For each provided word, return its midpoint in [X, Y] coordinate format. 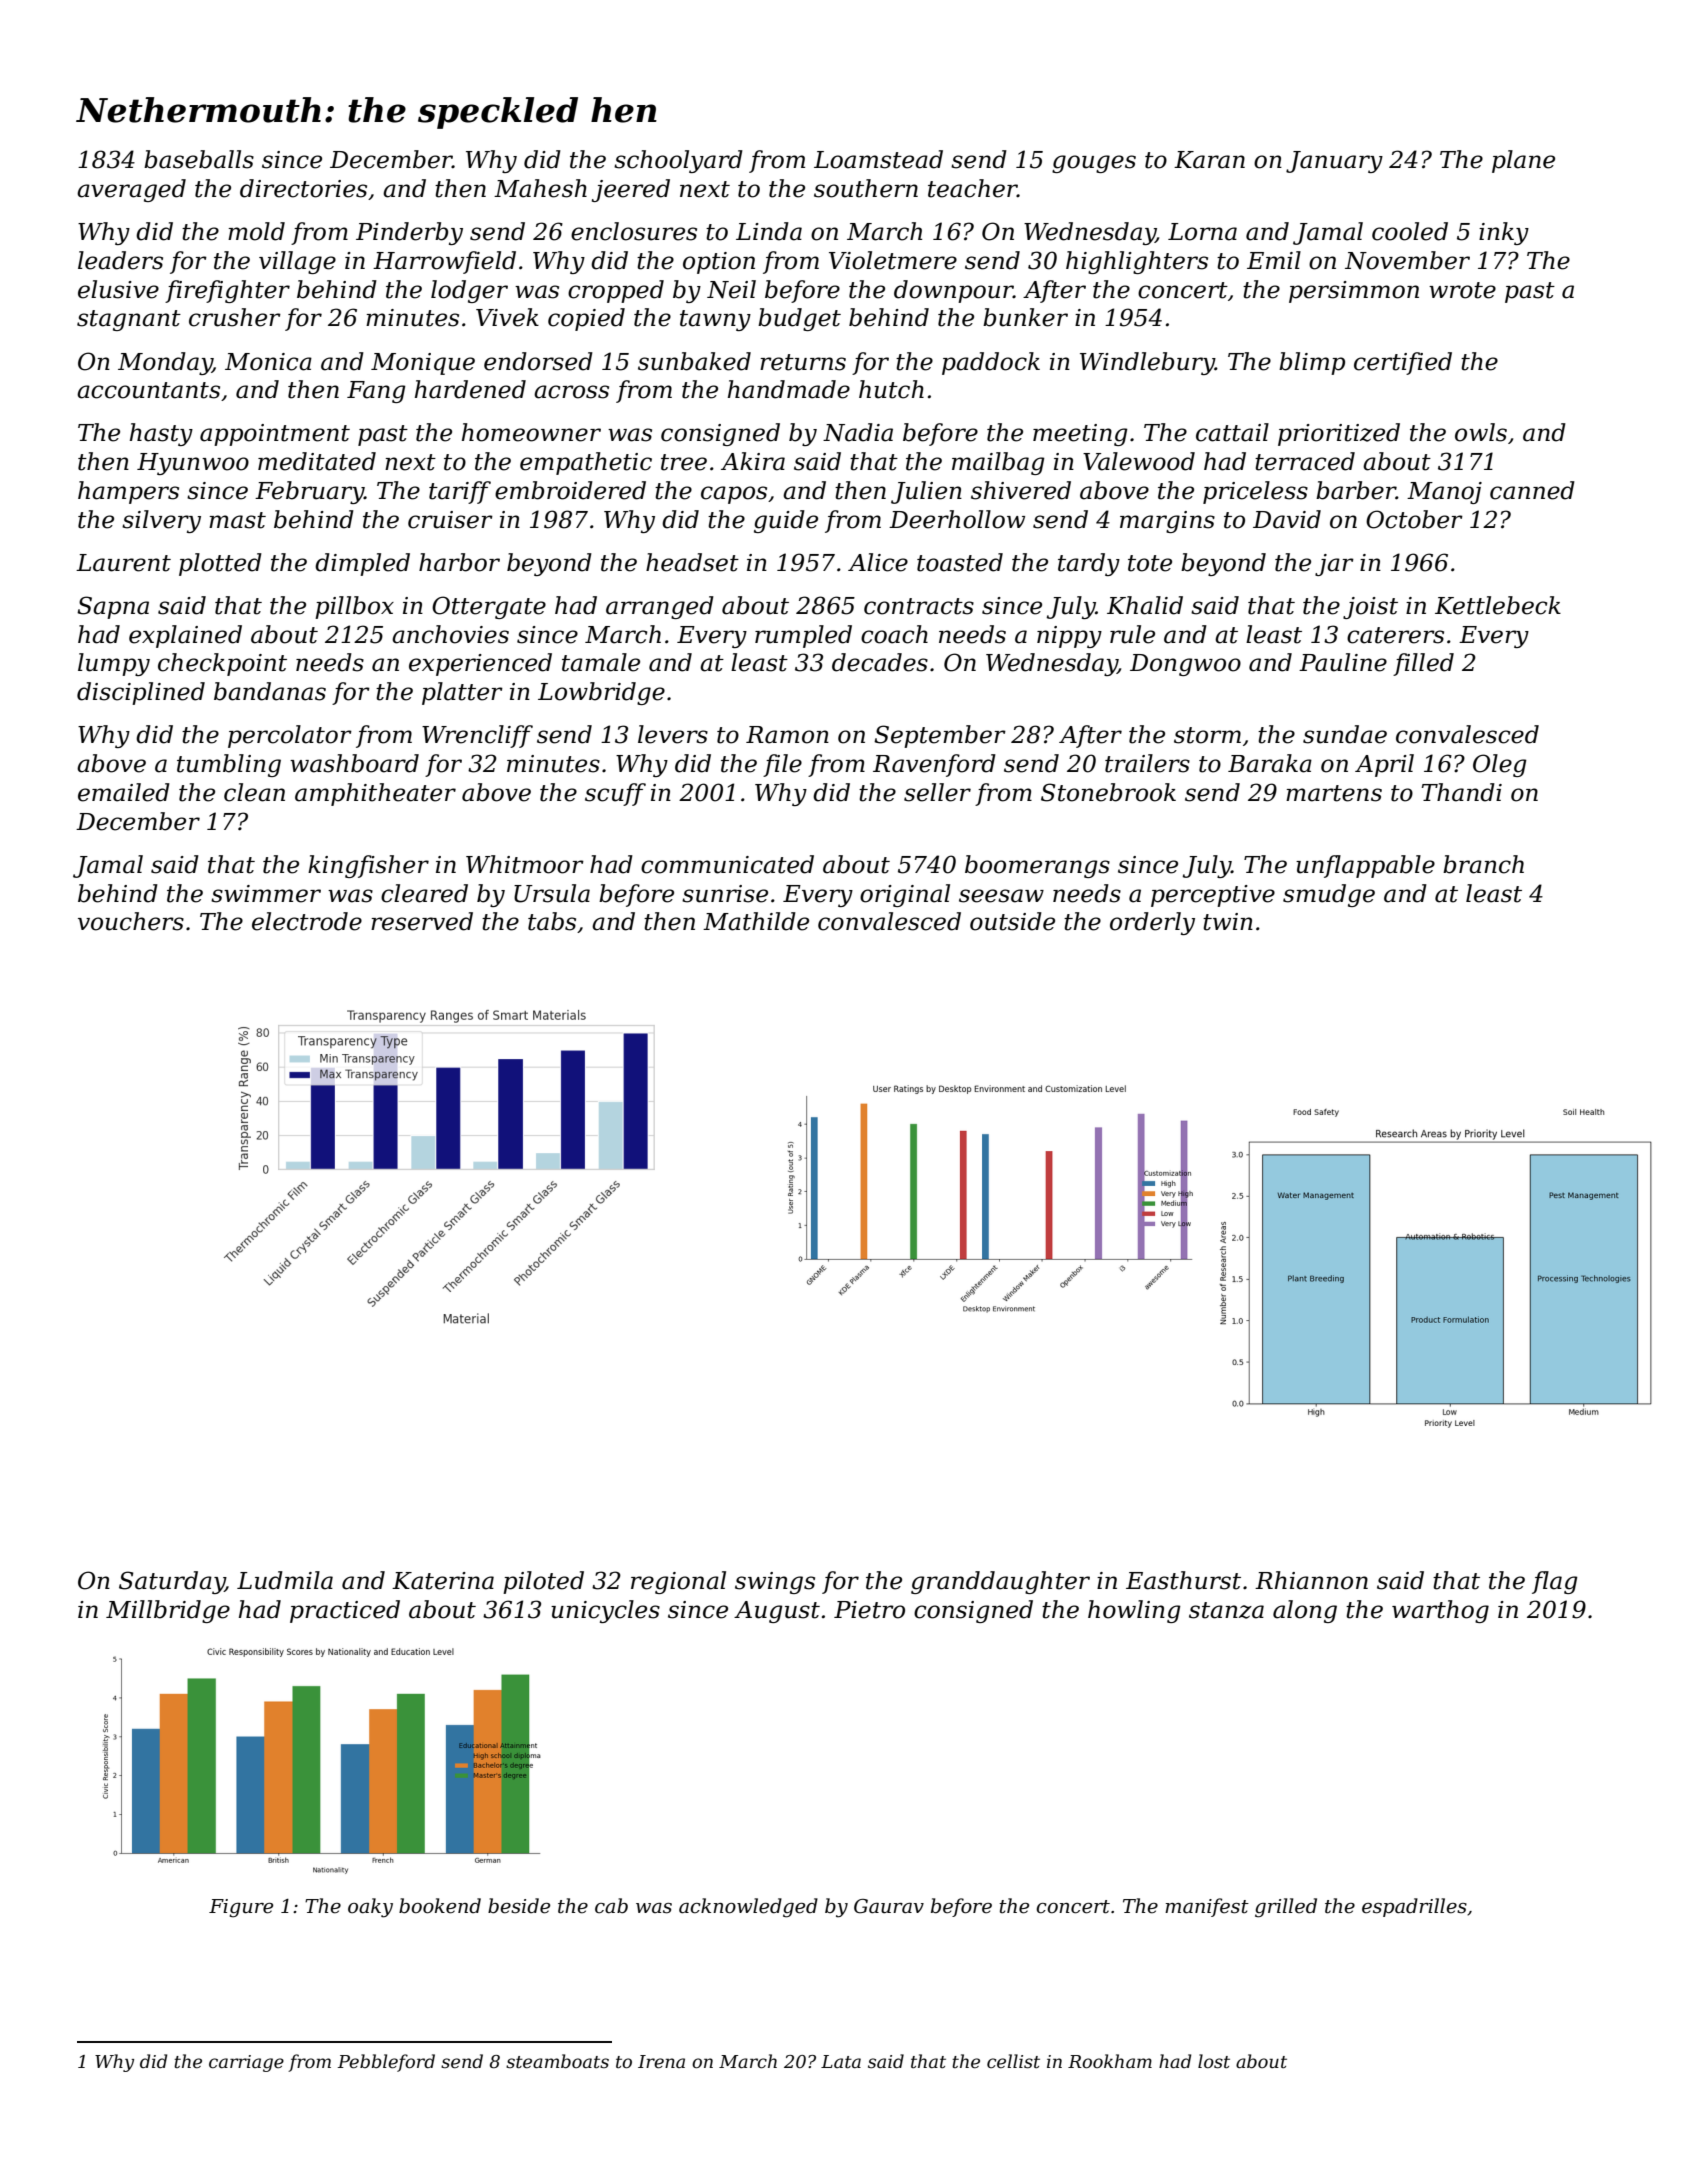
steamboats [557, 2061]
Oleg [1500, 765]
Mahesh [540, 188]
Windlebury [1147, 363]
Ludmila [285, 1580]
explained [185, 636]
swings [775, 1583]
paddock [991, 363]
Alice [878, 562]
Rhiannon [1311, 1580]
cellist [1013, 2061]
